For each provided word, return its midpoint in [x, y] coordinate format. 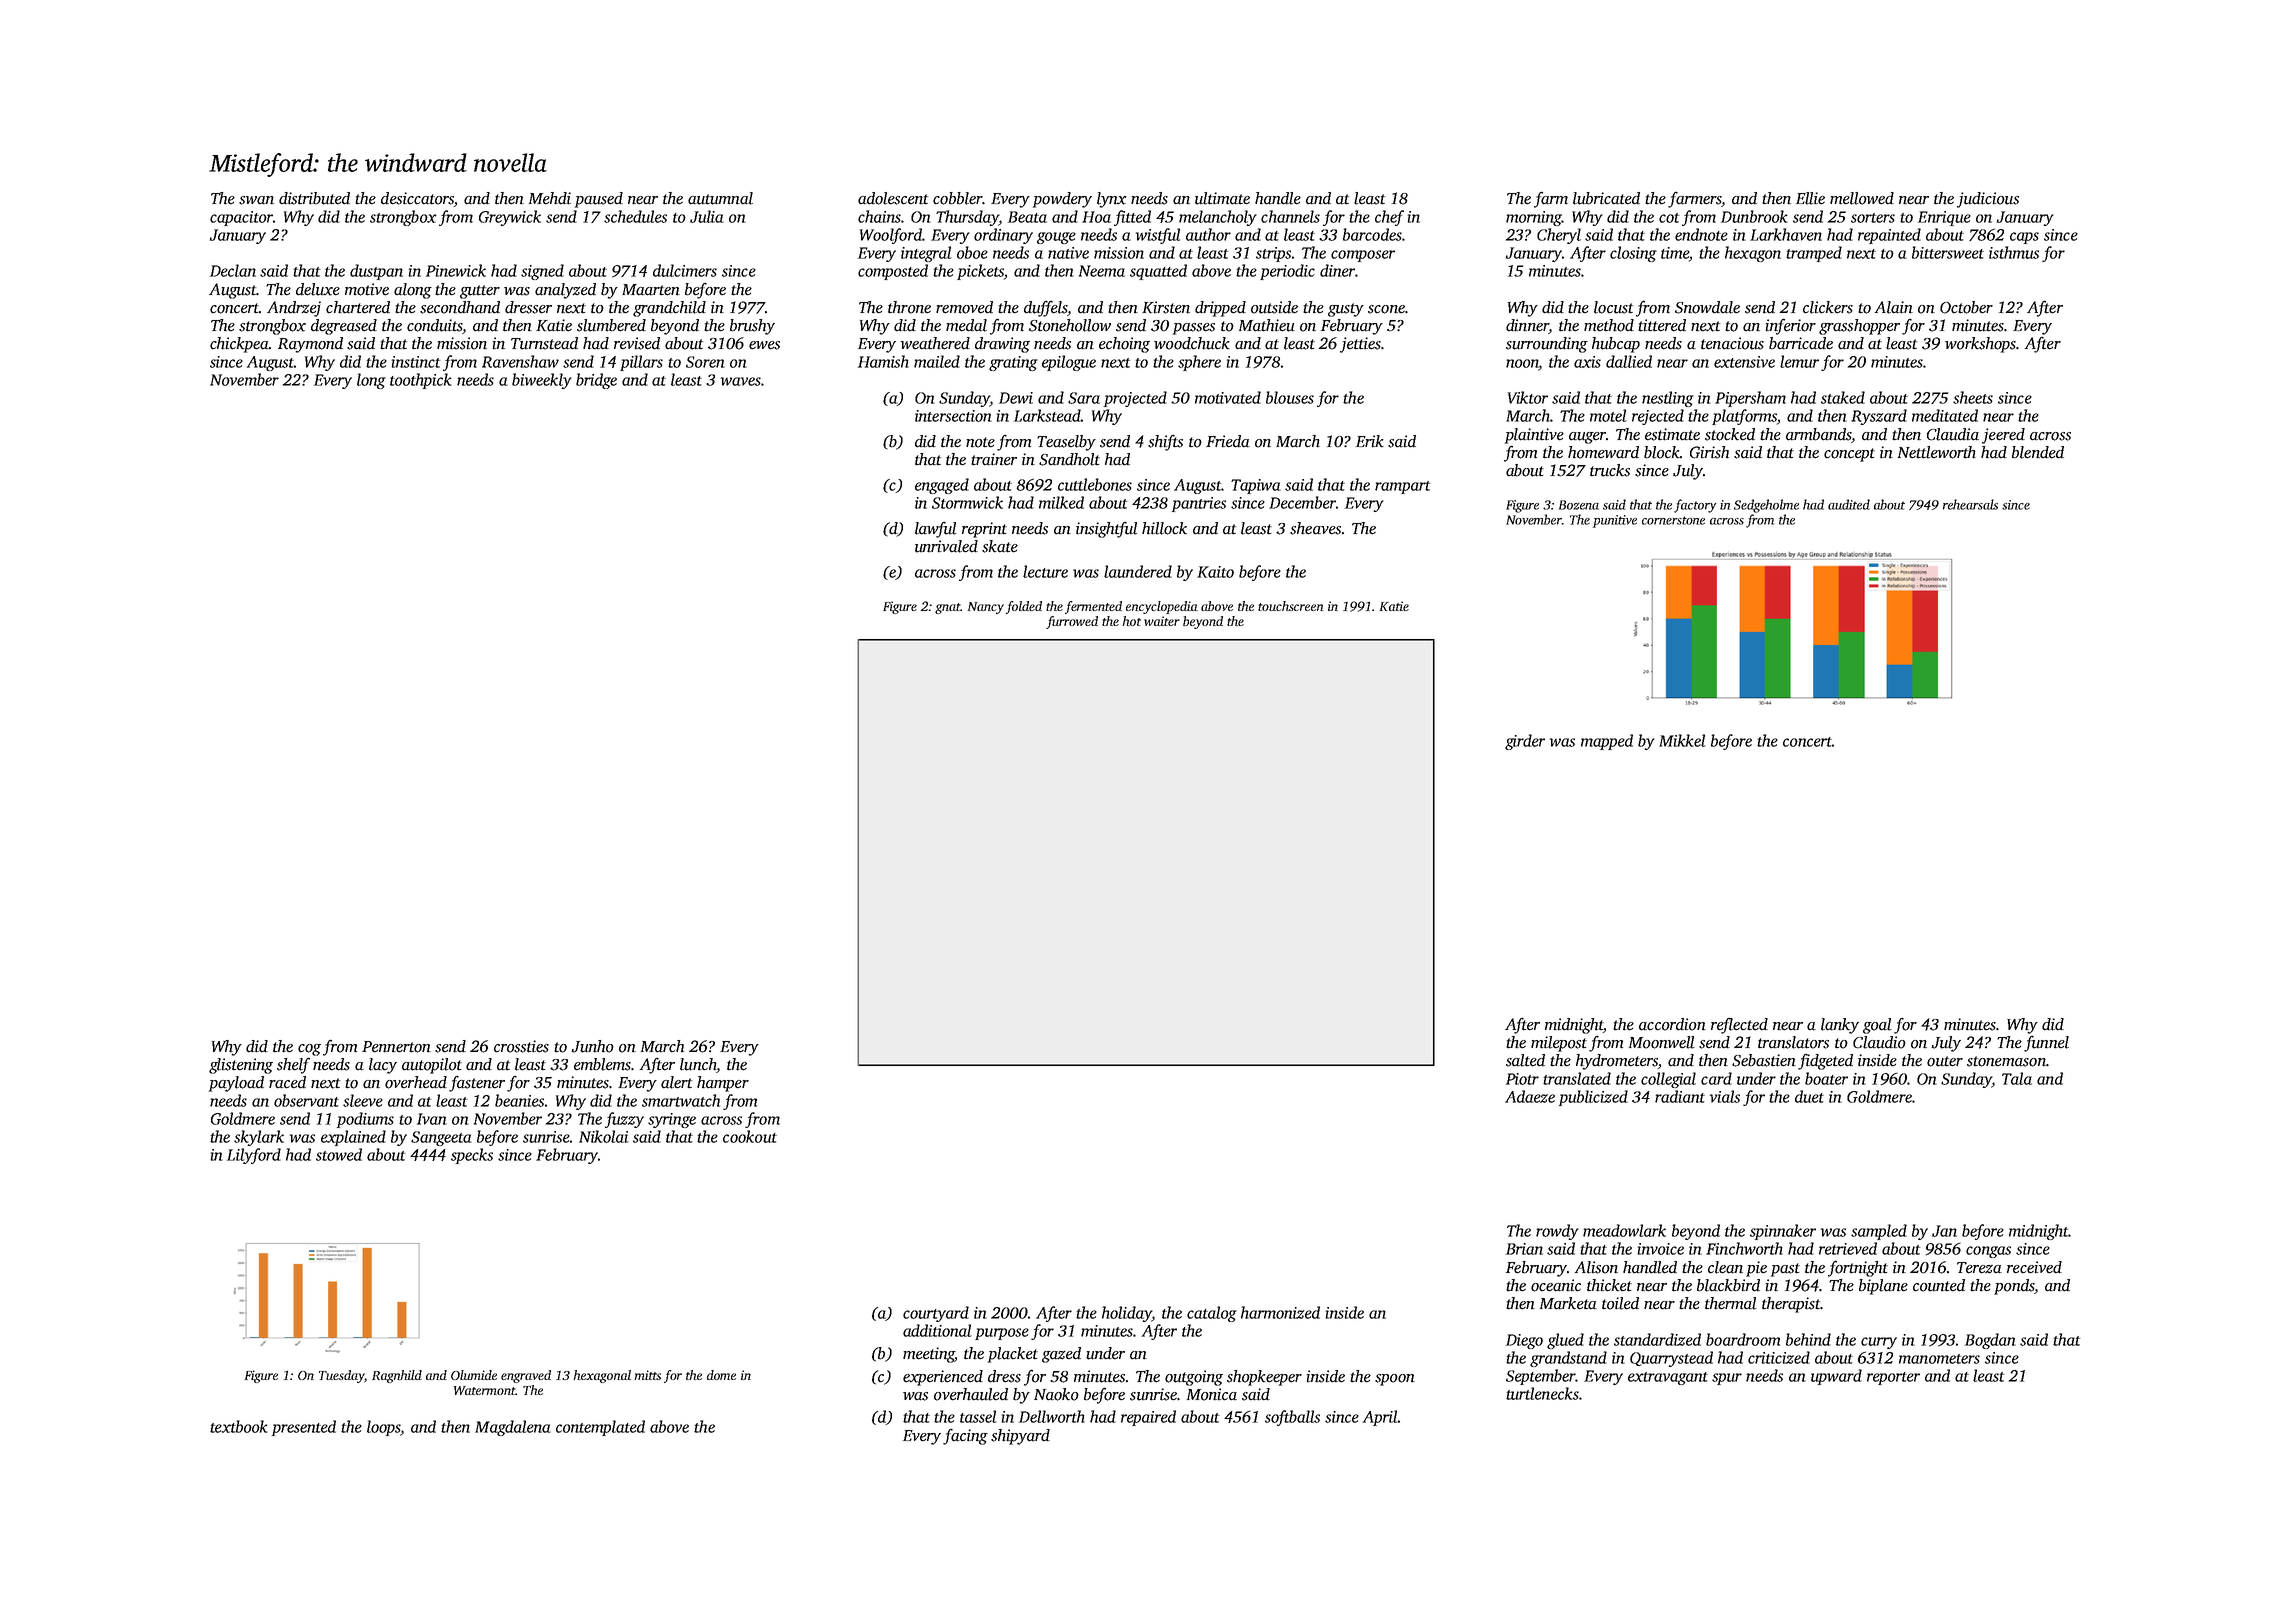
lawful [936, 530]
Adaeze [1530, 1096]
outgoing [1194, 1378]
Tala [2017, 1078]
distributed [314, 198]
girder [1525, 742]
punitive [1615, 521]
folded [1024, 607]
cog [309, 1050]
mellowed [1862, 198]
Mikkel [1682, 740]
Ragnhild [397, 1376]
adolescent [893, 198]
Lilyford [254, 1156]
